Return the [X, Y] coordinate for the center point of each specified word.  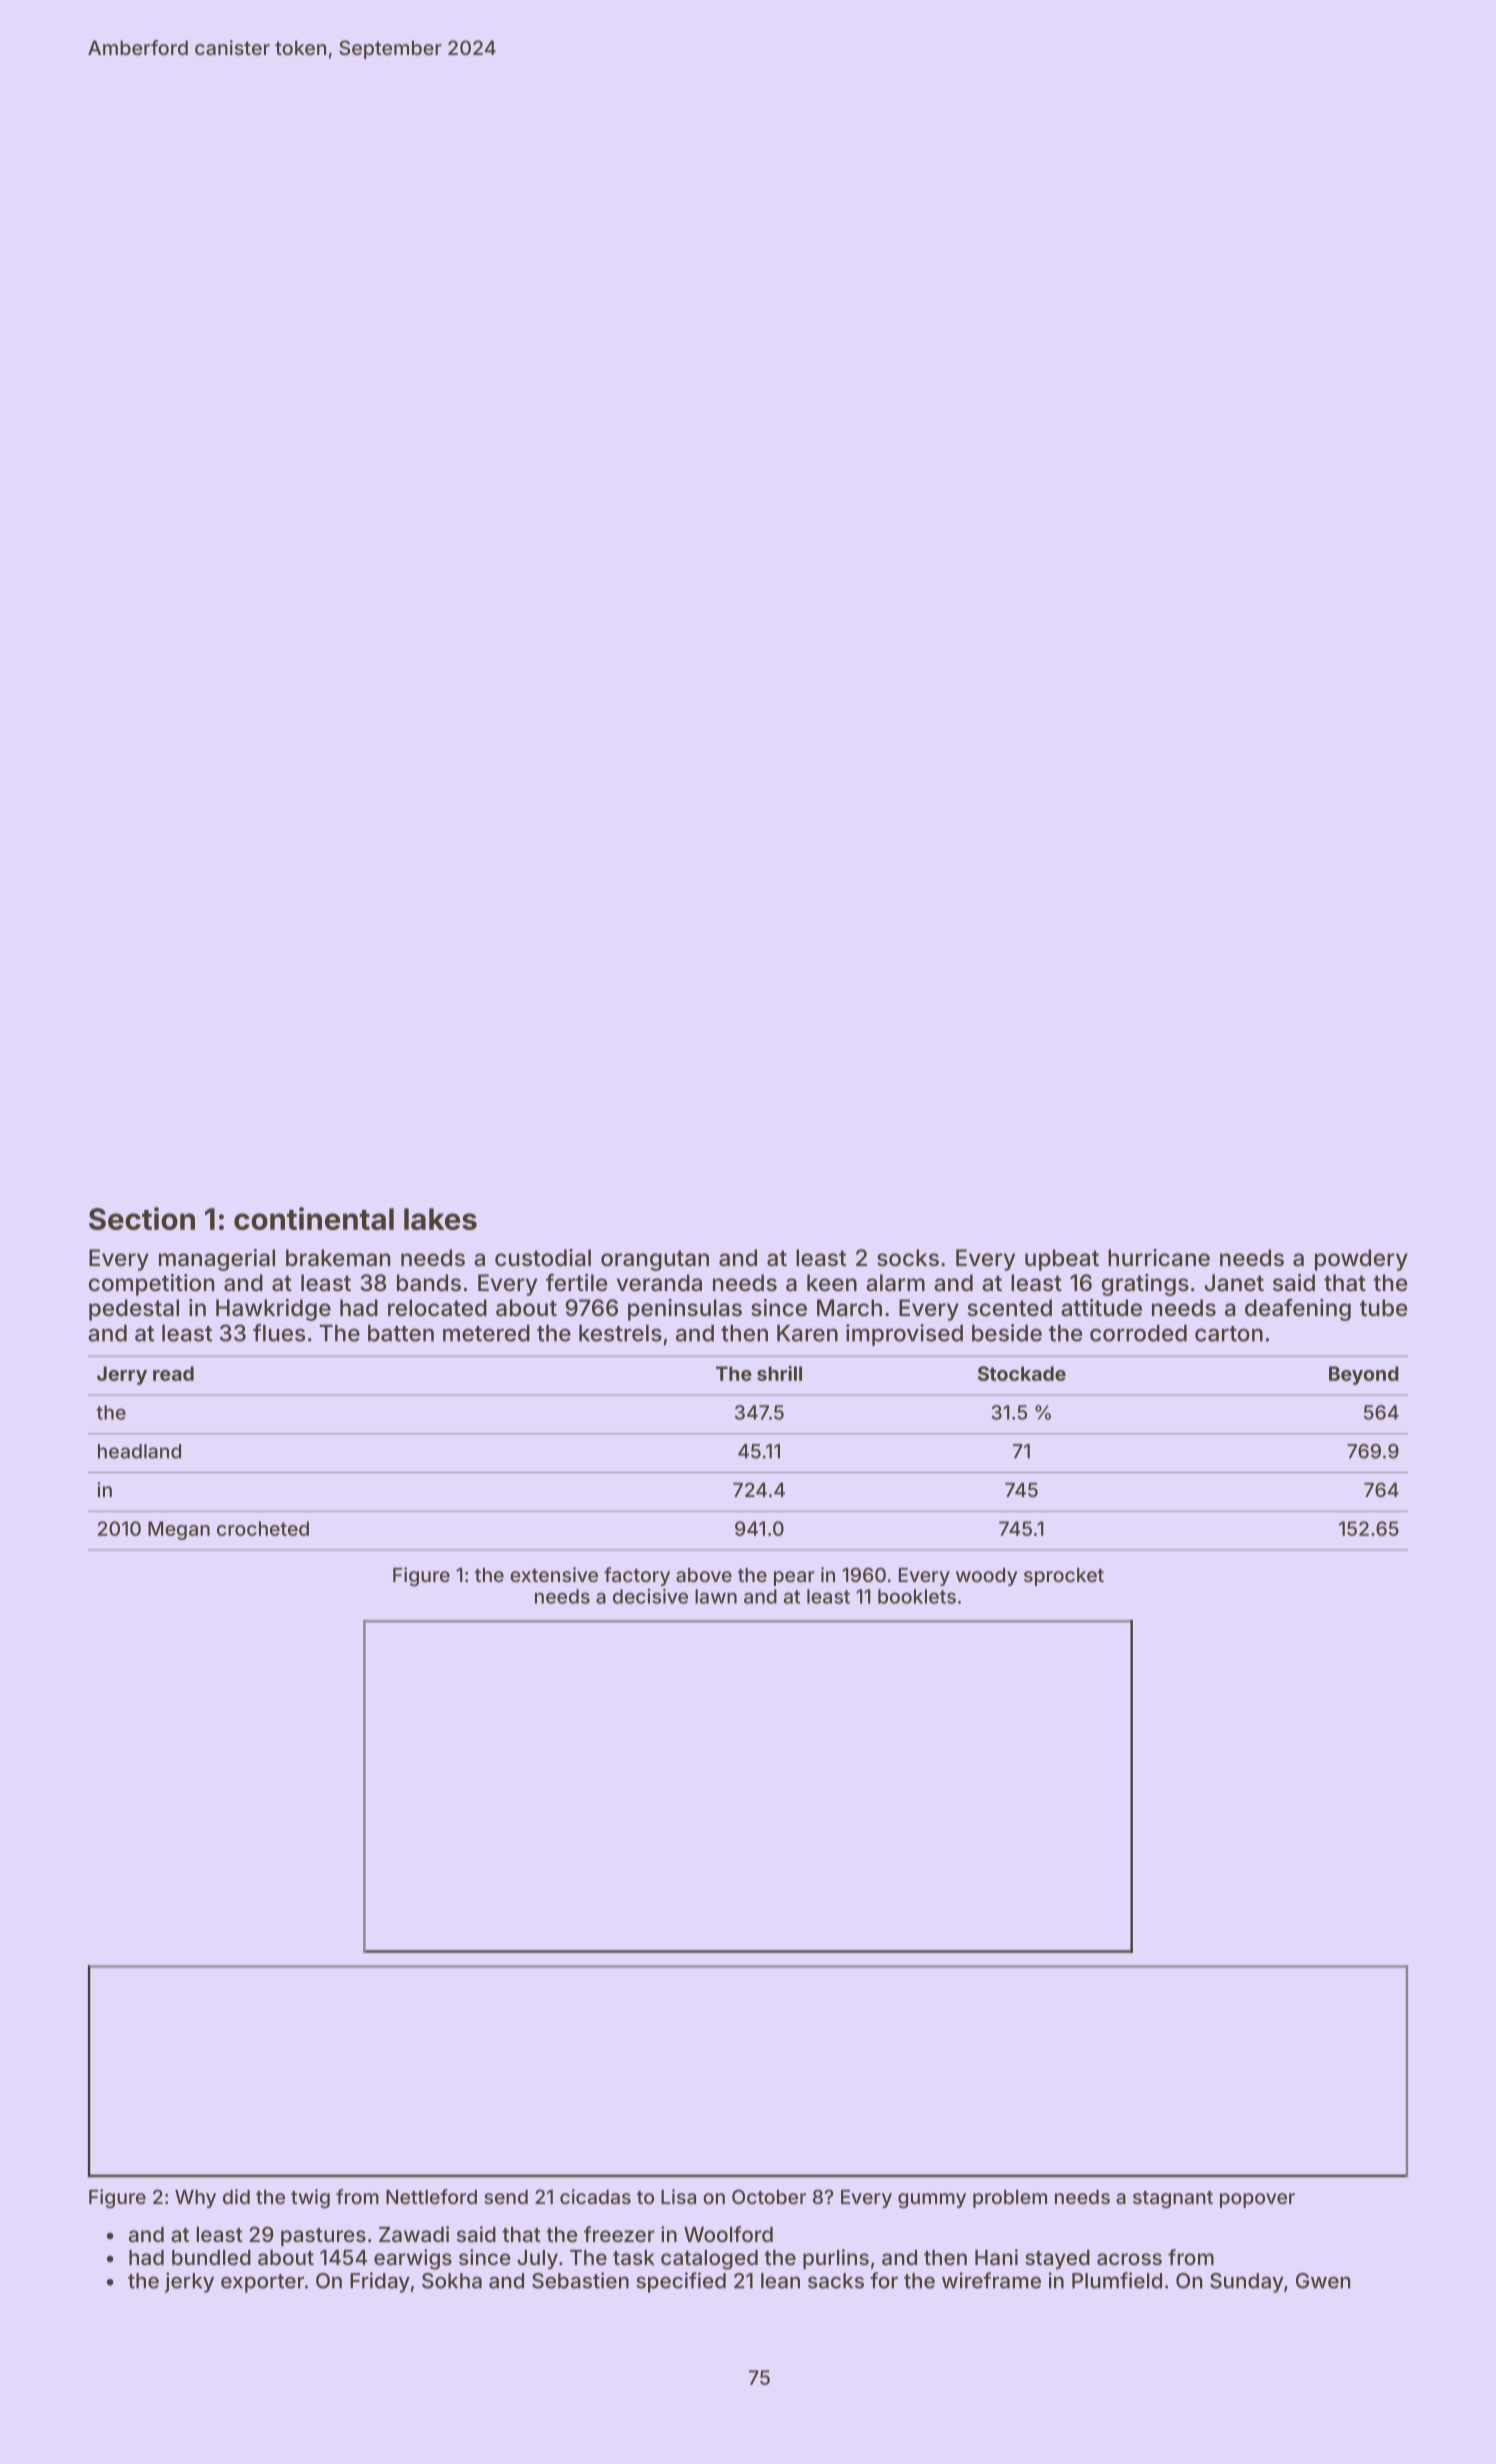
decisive [650, 1596]
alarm [895, 1283]
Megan [179, 1530]
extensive [554, 1574]
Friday [380, 2282]
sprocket [1064, 1577]
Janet [1234, 1283]
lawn [716, 1596]
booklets [917, 1596]
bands [429, 1283]
